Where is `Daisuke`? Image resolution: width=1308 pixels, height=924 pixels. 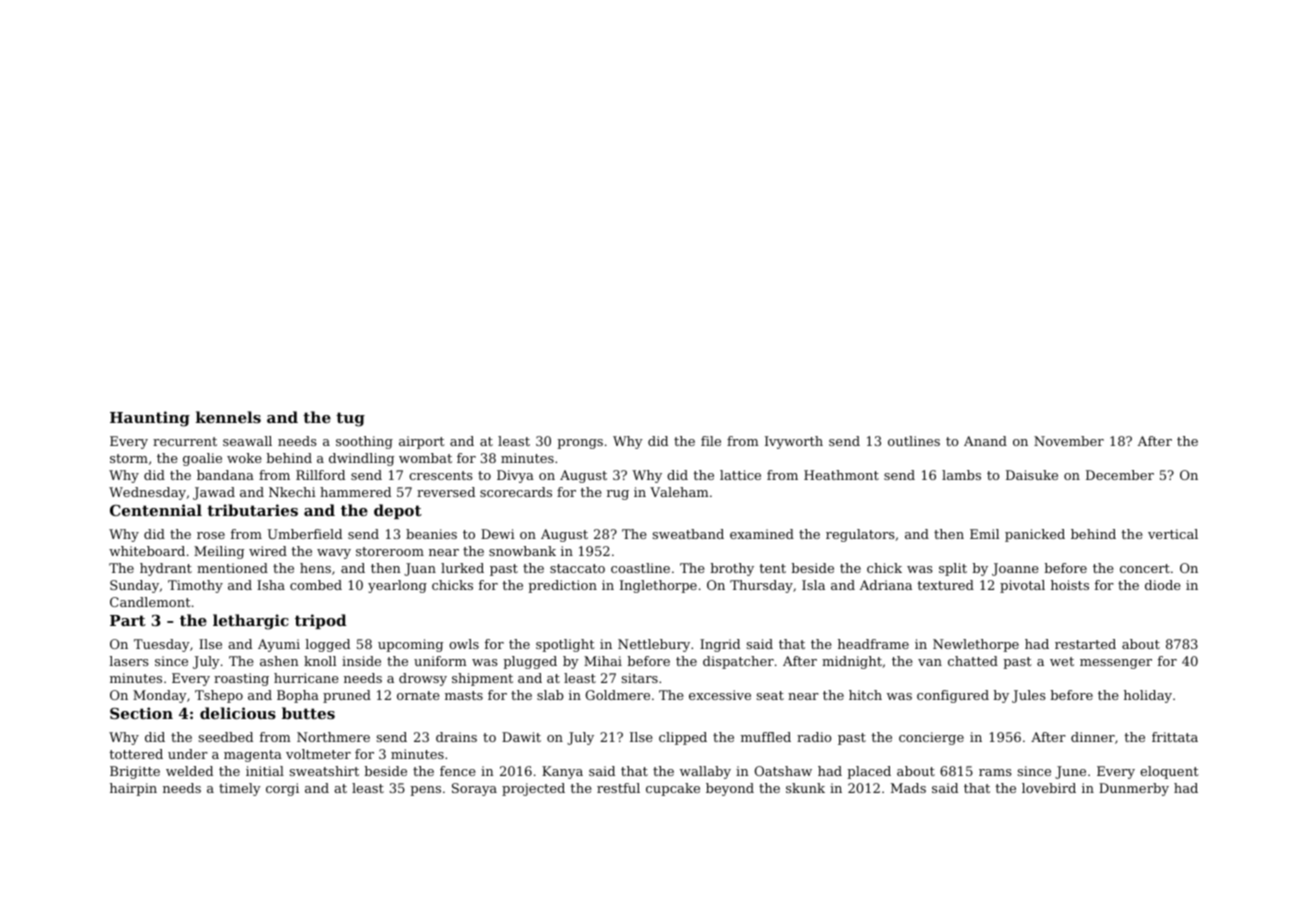
Daisuke is located at coordinates (1032, 475).
